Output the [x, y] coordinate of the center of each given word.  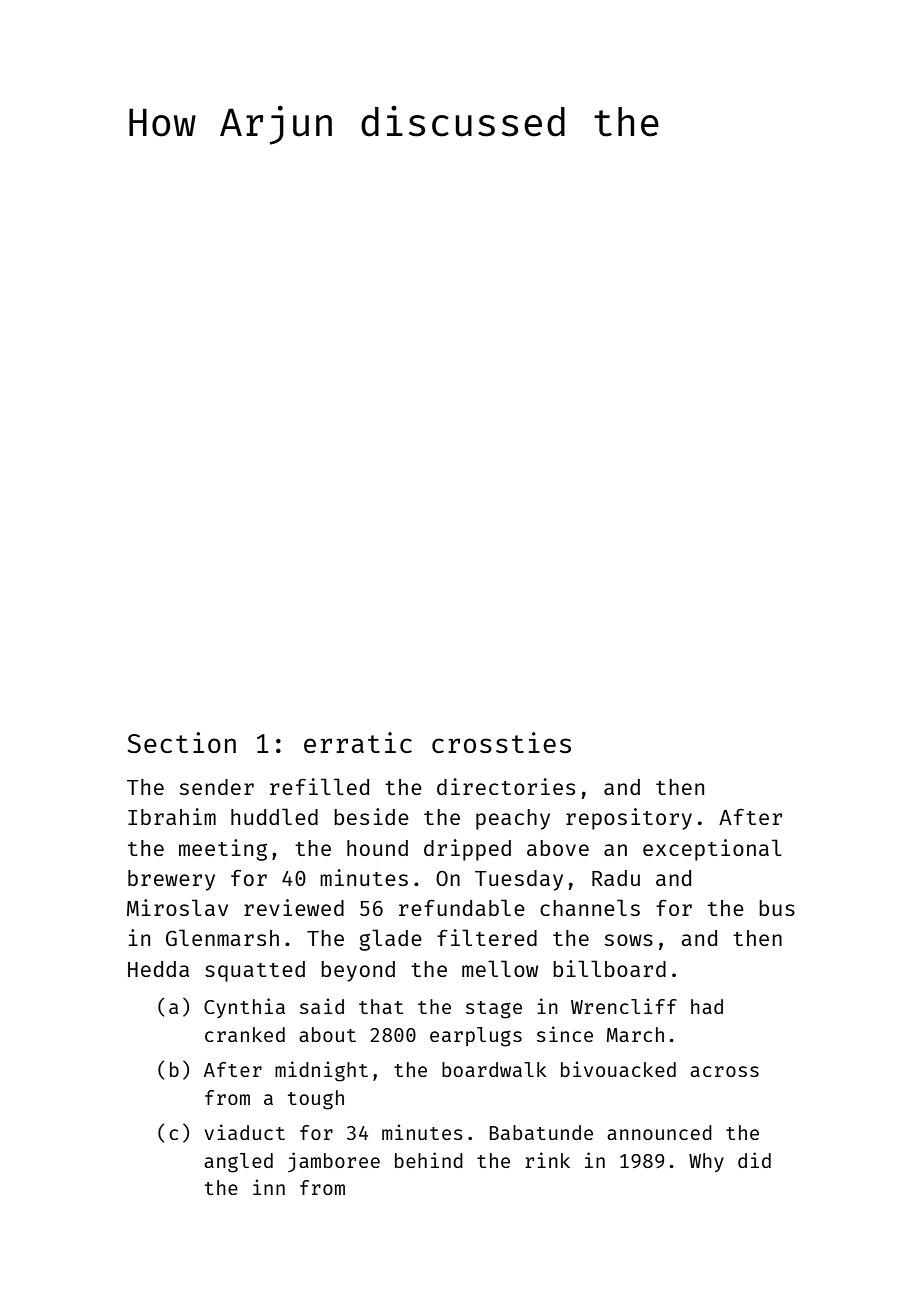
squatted [255, 971]
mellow [500, 968]
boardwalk [494, 1069]
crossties [501, 742]
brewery [171, 880]
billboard [609, 968]
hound [377, 848]
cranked [245, 1034]
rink [547, 1160]
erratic [358, 742]
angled [238, 1163]
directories [506, 786]
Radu [616, 878]
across [724, 1071]
